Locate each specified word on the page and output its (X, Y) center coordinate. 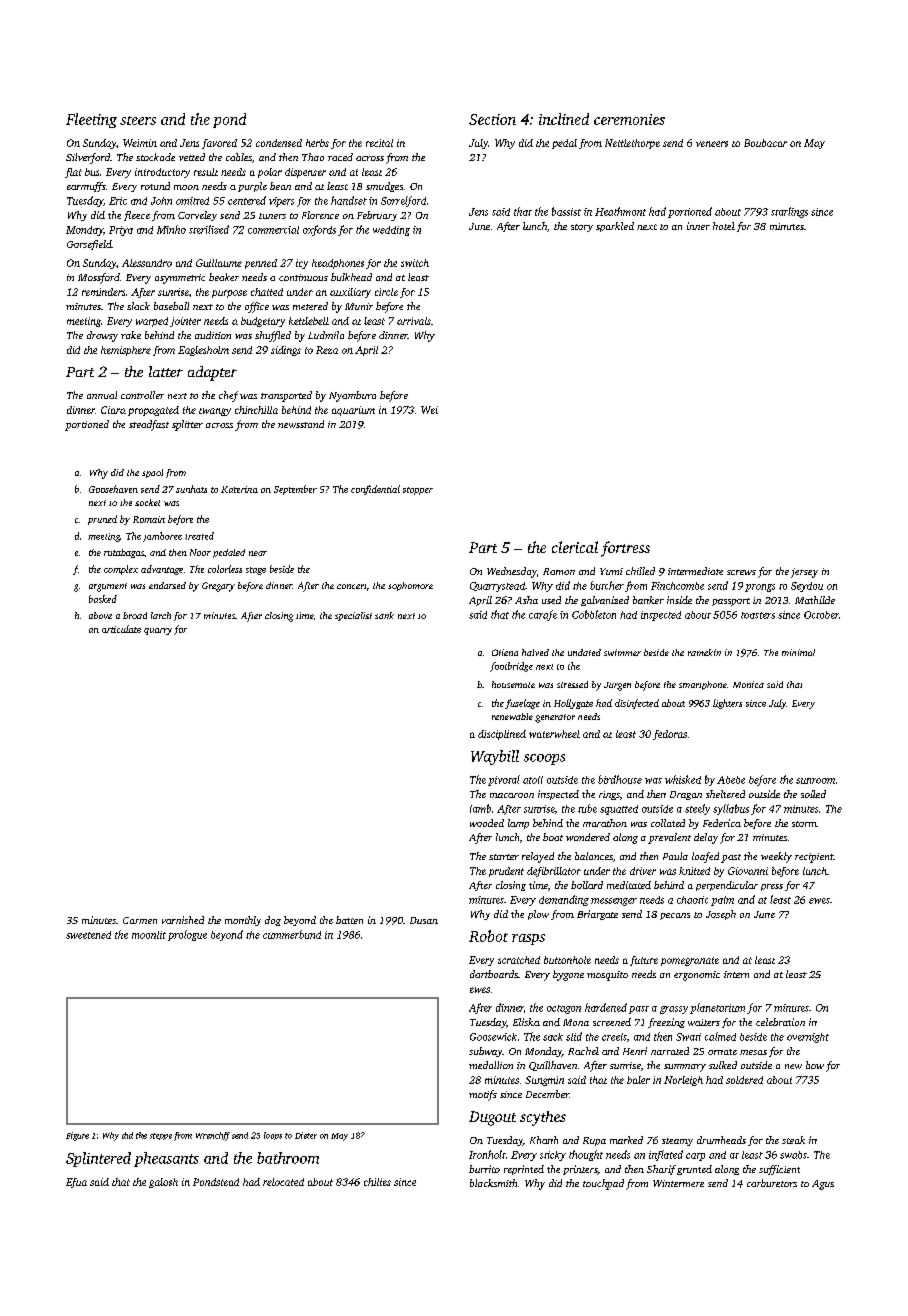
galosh (163, 1183)
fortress (625, 549)
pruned (102, 520)
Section (492, 119)
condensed (279, 143)
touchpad (603, 1184)
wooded (487, 823)
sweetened (88, 935)
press (772, 887)
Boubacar (765, 143)
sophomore (410, 586)
